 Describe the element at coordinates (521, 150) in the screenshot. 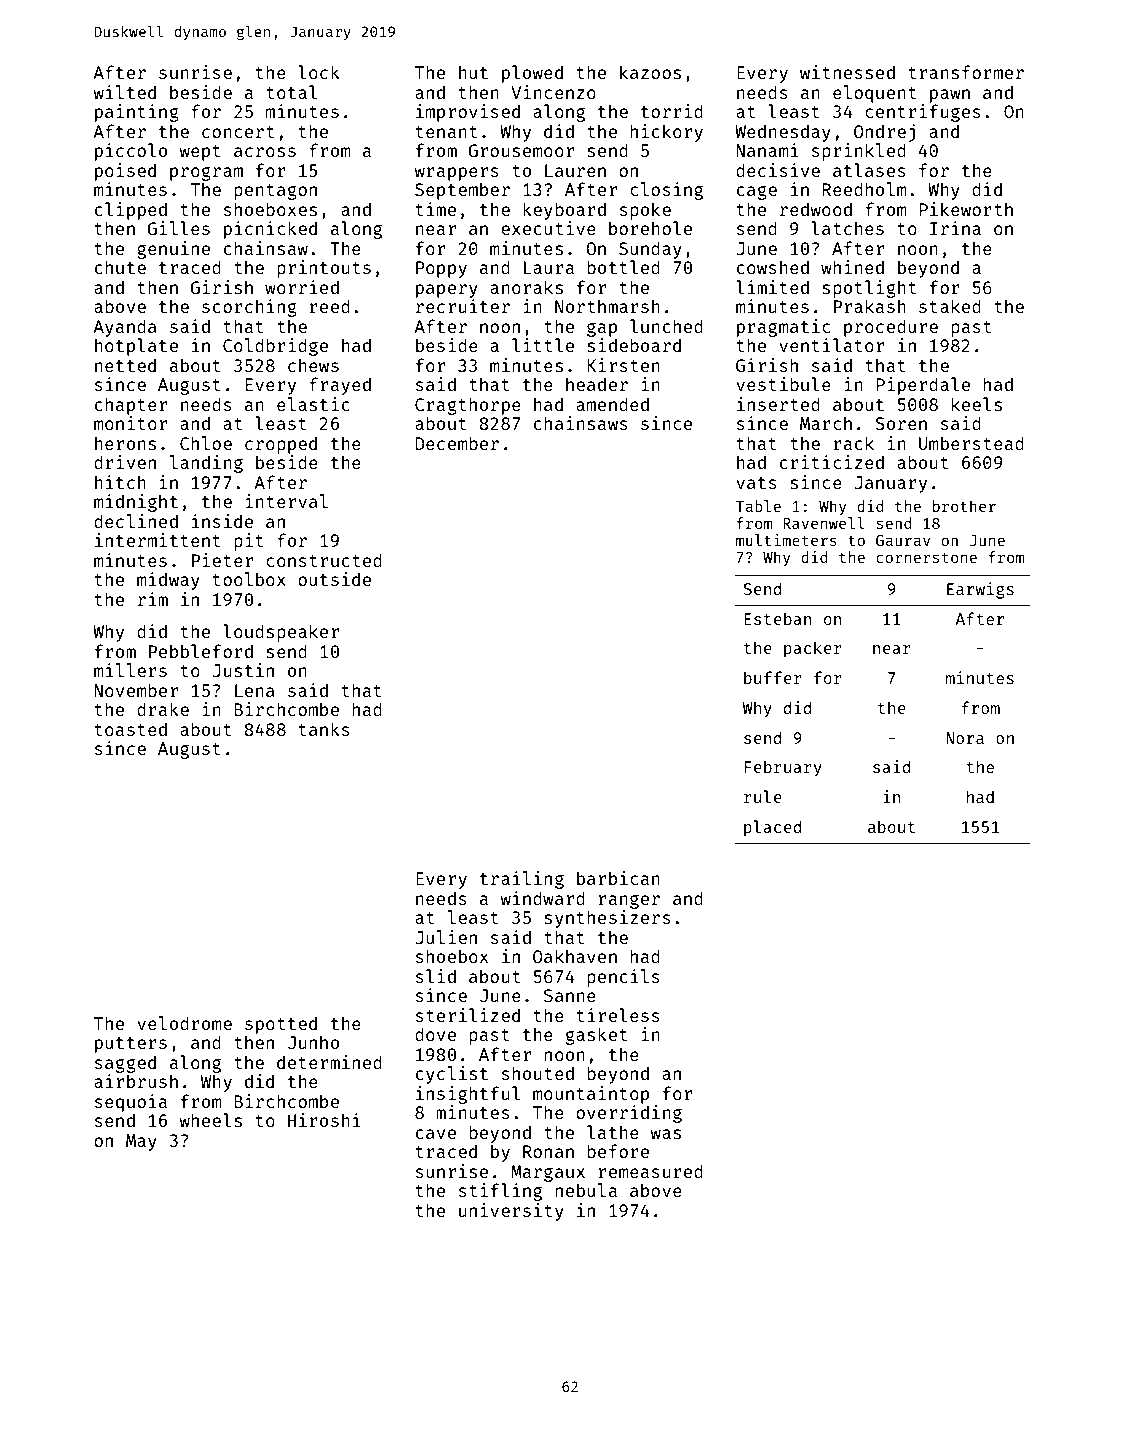

I see `Grousemoor` at that location.
